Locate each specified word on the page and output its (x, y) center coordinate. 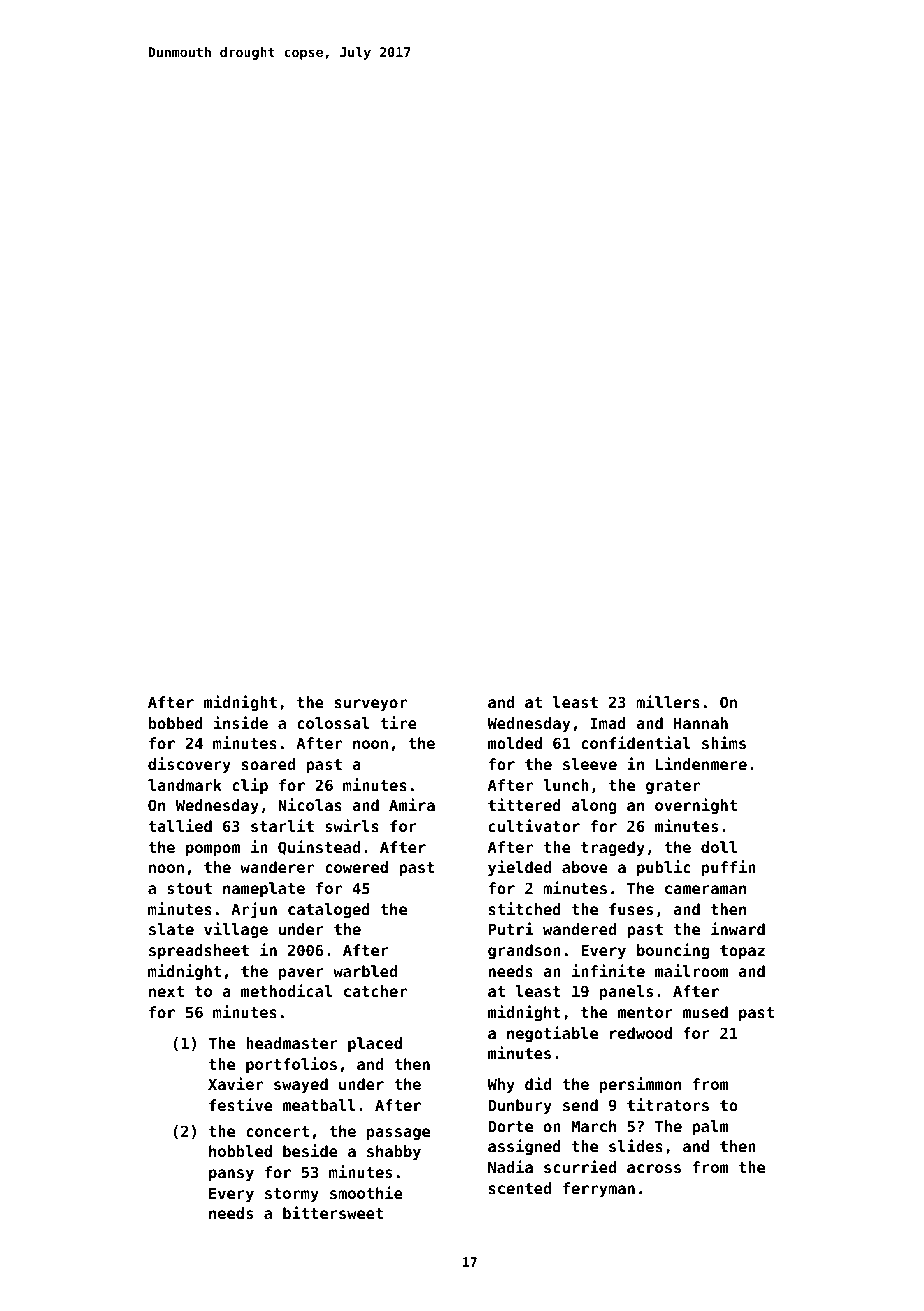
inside (241, 722)
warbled (365, 971)
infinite (608, 970)
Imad (608, 723)
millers (668, 701)
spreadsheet (199, 951)
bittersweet (333, 1212)
